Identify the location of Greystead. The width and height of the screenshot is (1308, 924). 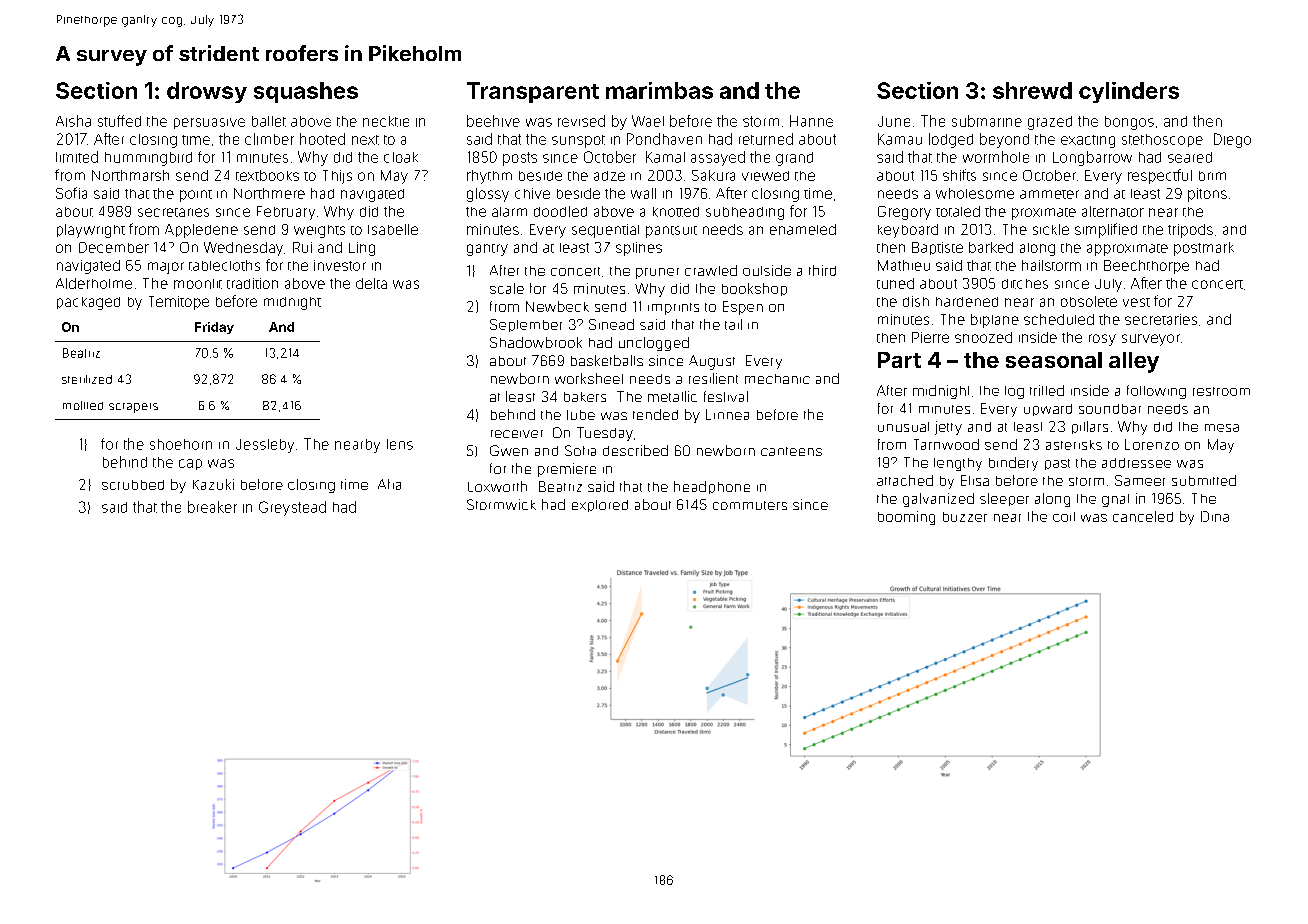
(292, 508).
